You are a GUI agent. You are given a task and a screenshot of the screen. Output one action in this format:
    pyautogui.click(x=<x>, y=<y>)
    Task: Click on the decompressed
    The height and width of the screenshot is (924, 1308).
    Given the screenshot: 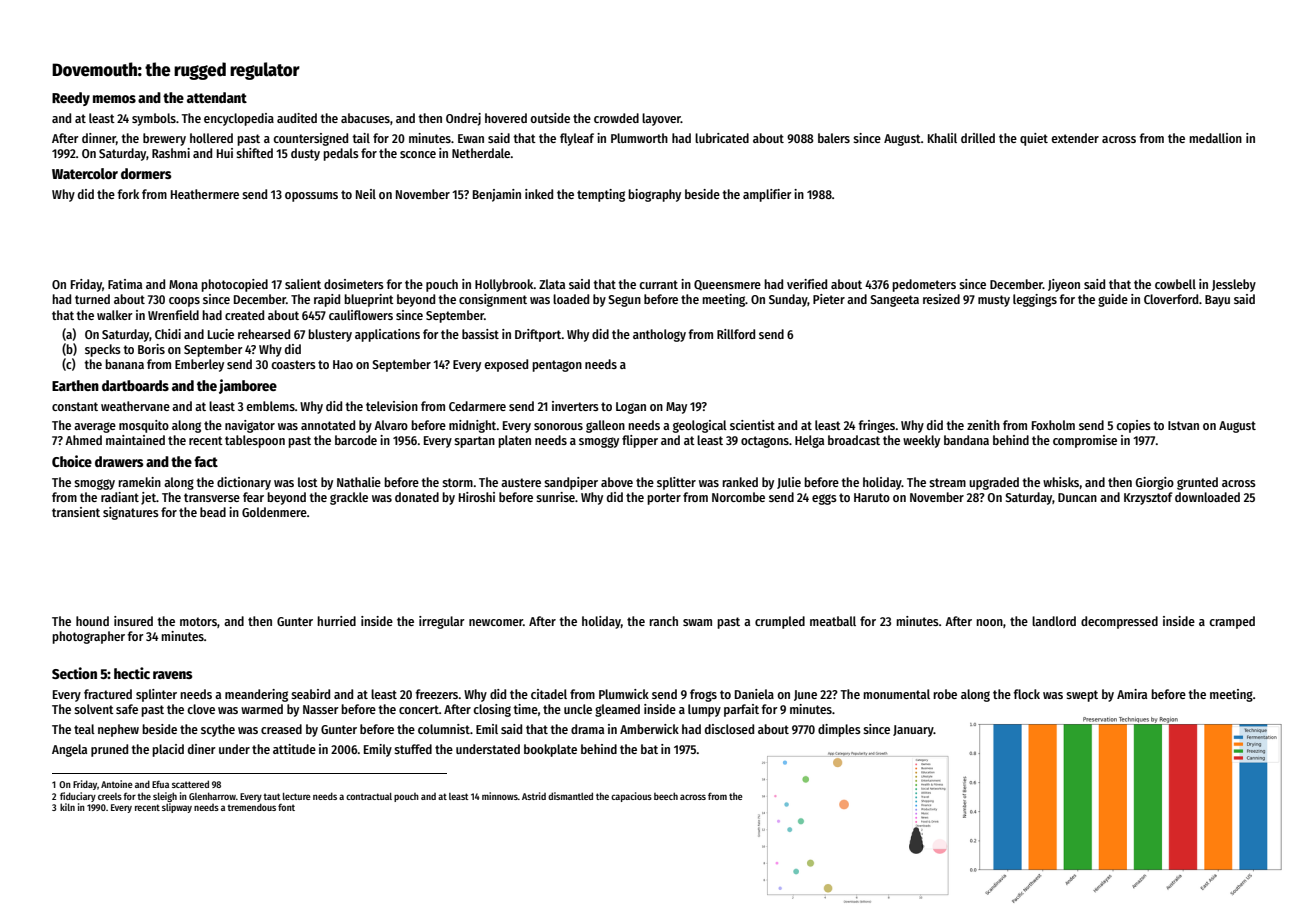 What is the action you would take?
    pyautogui.click(x=1119, y=622)
